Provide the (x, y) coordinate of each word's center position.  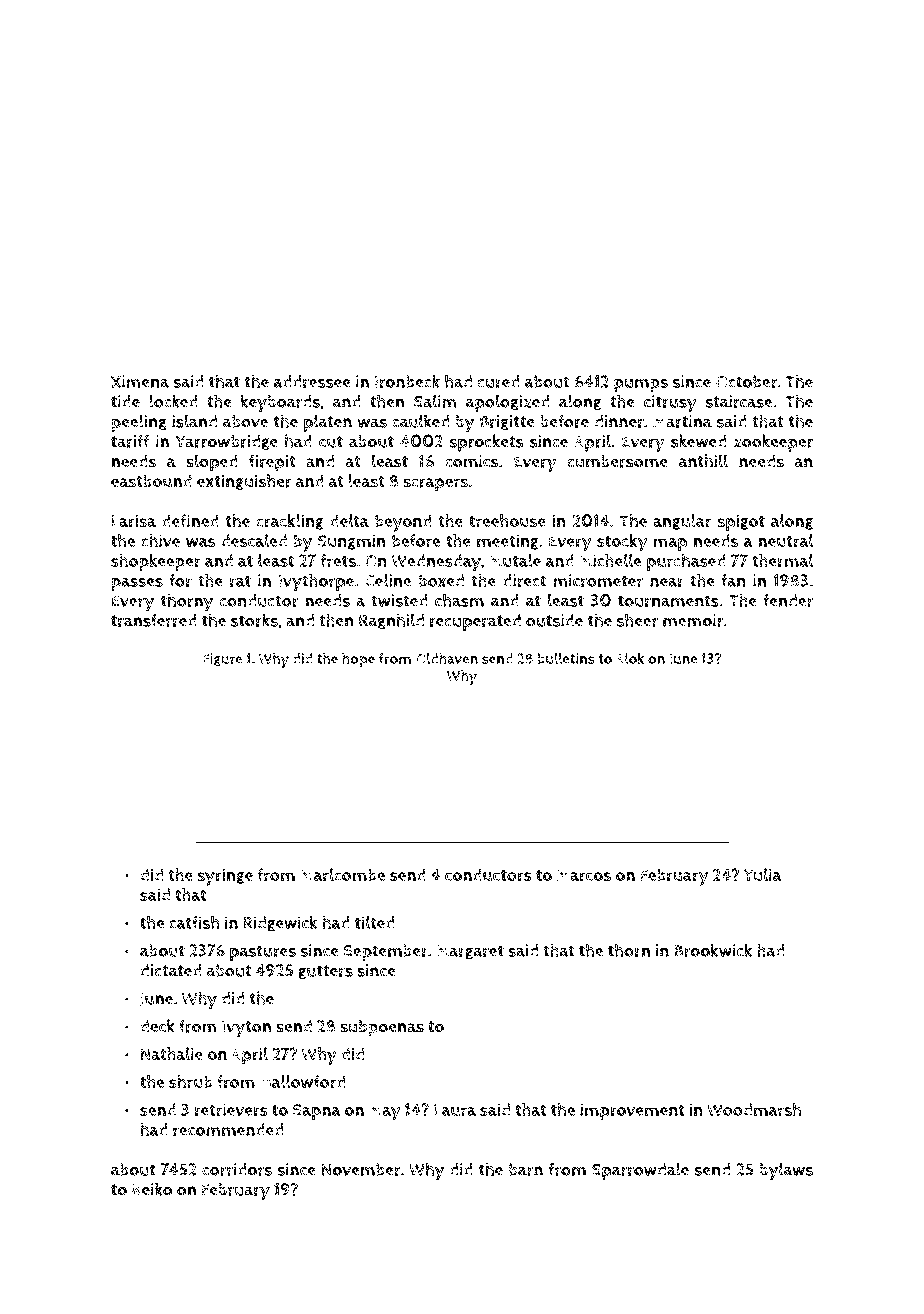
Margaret (470, 952)
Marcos (584, 875)
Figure (222, 659)
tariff (130, 441)
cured (498, 381)
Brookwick (713, 950)
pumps (641, 385)
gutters (325, 972)
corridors (237, 1169)
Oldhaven (446, 658)
